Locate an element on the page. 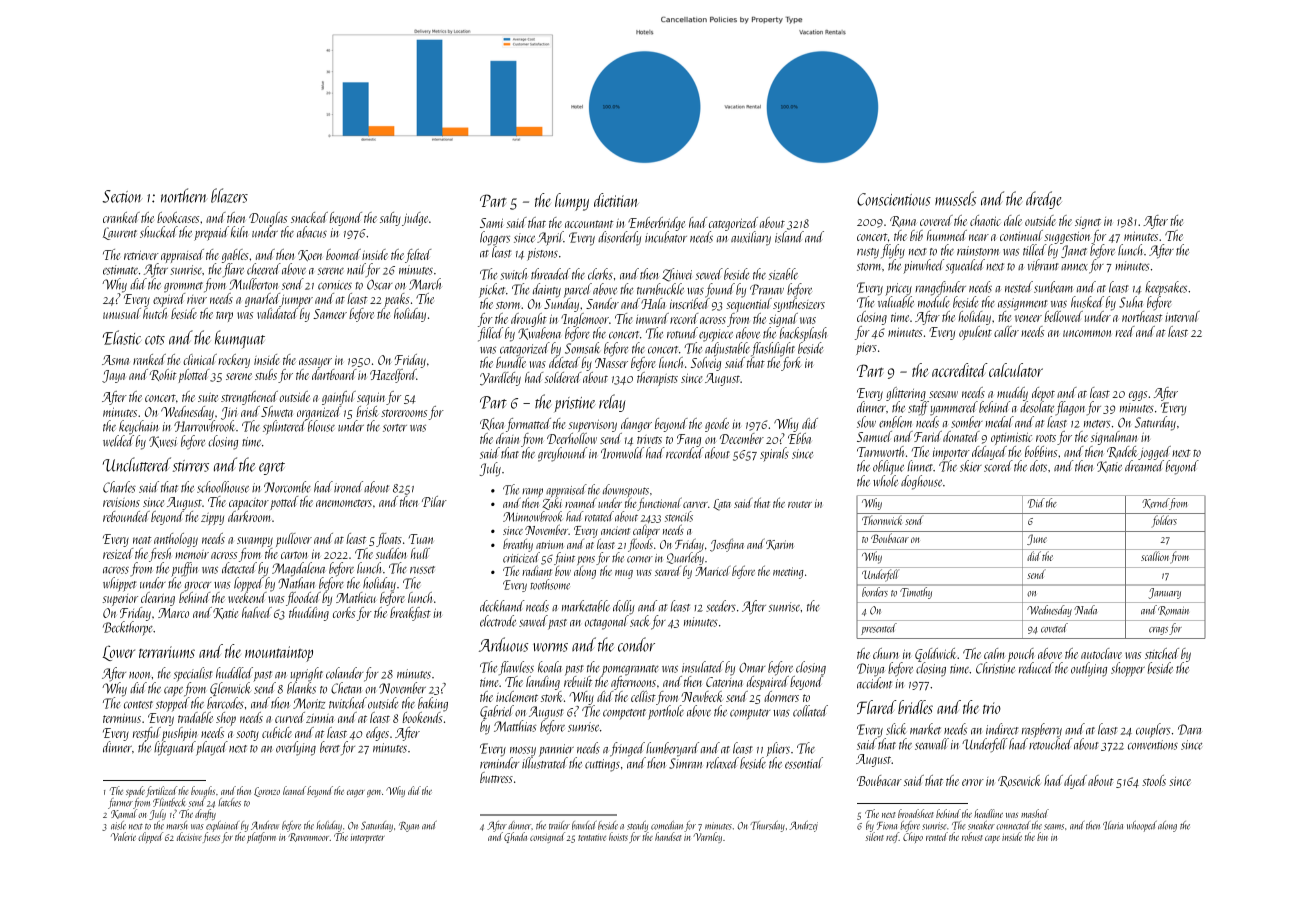  chaotic is located at coordinates (985, 220).
